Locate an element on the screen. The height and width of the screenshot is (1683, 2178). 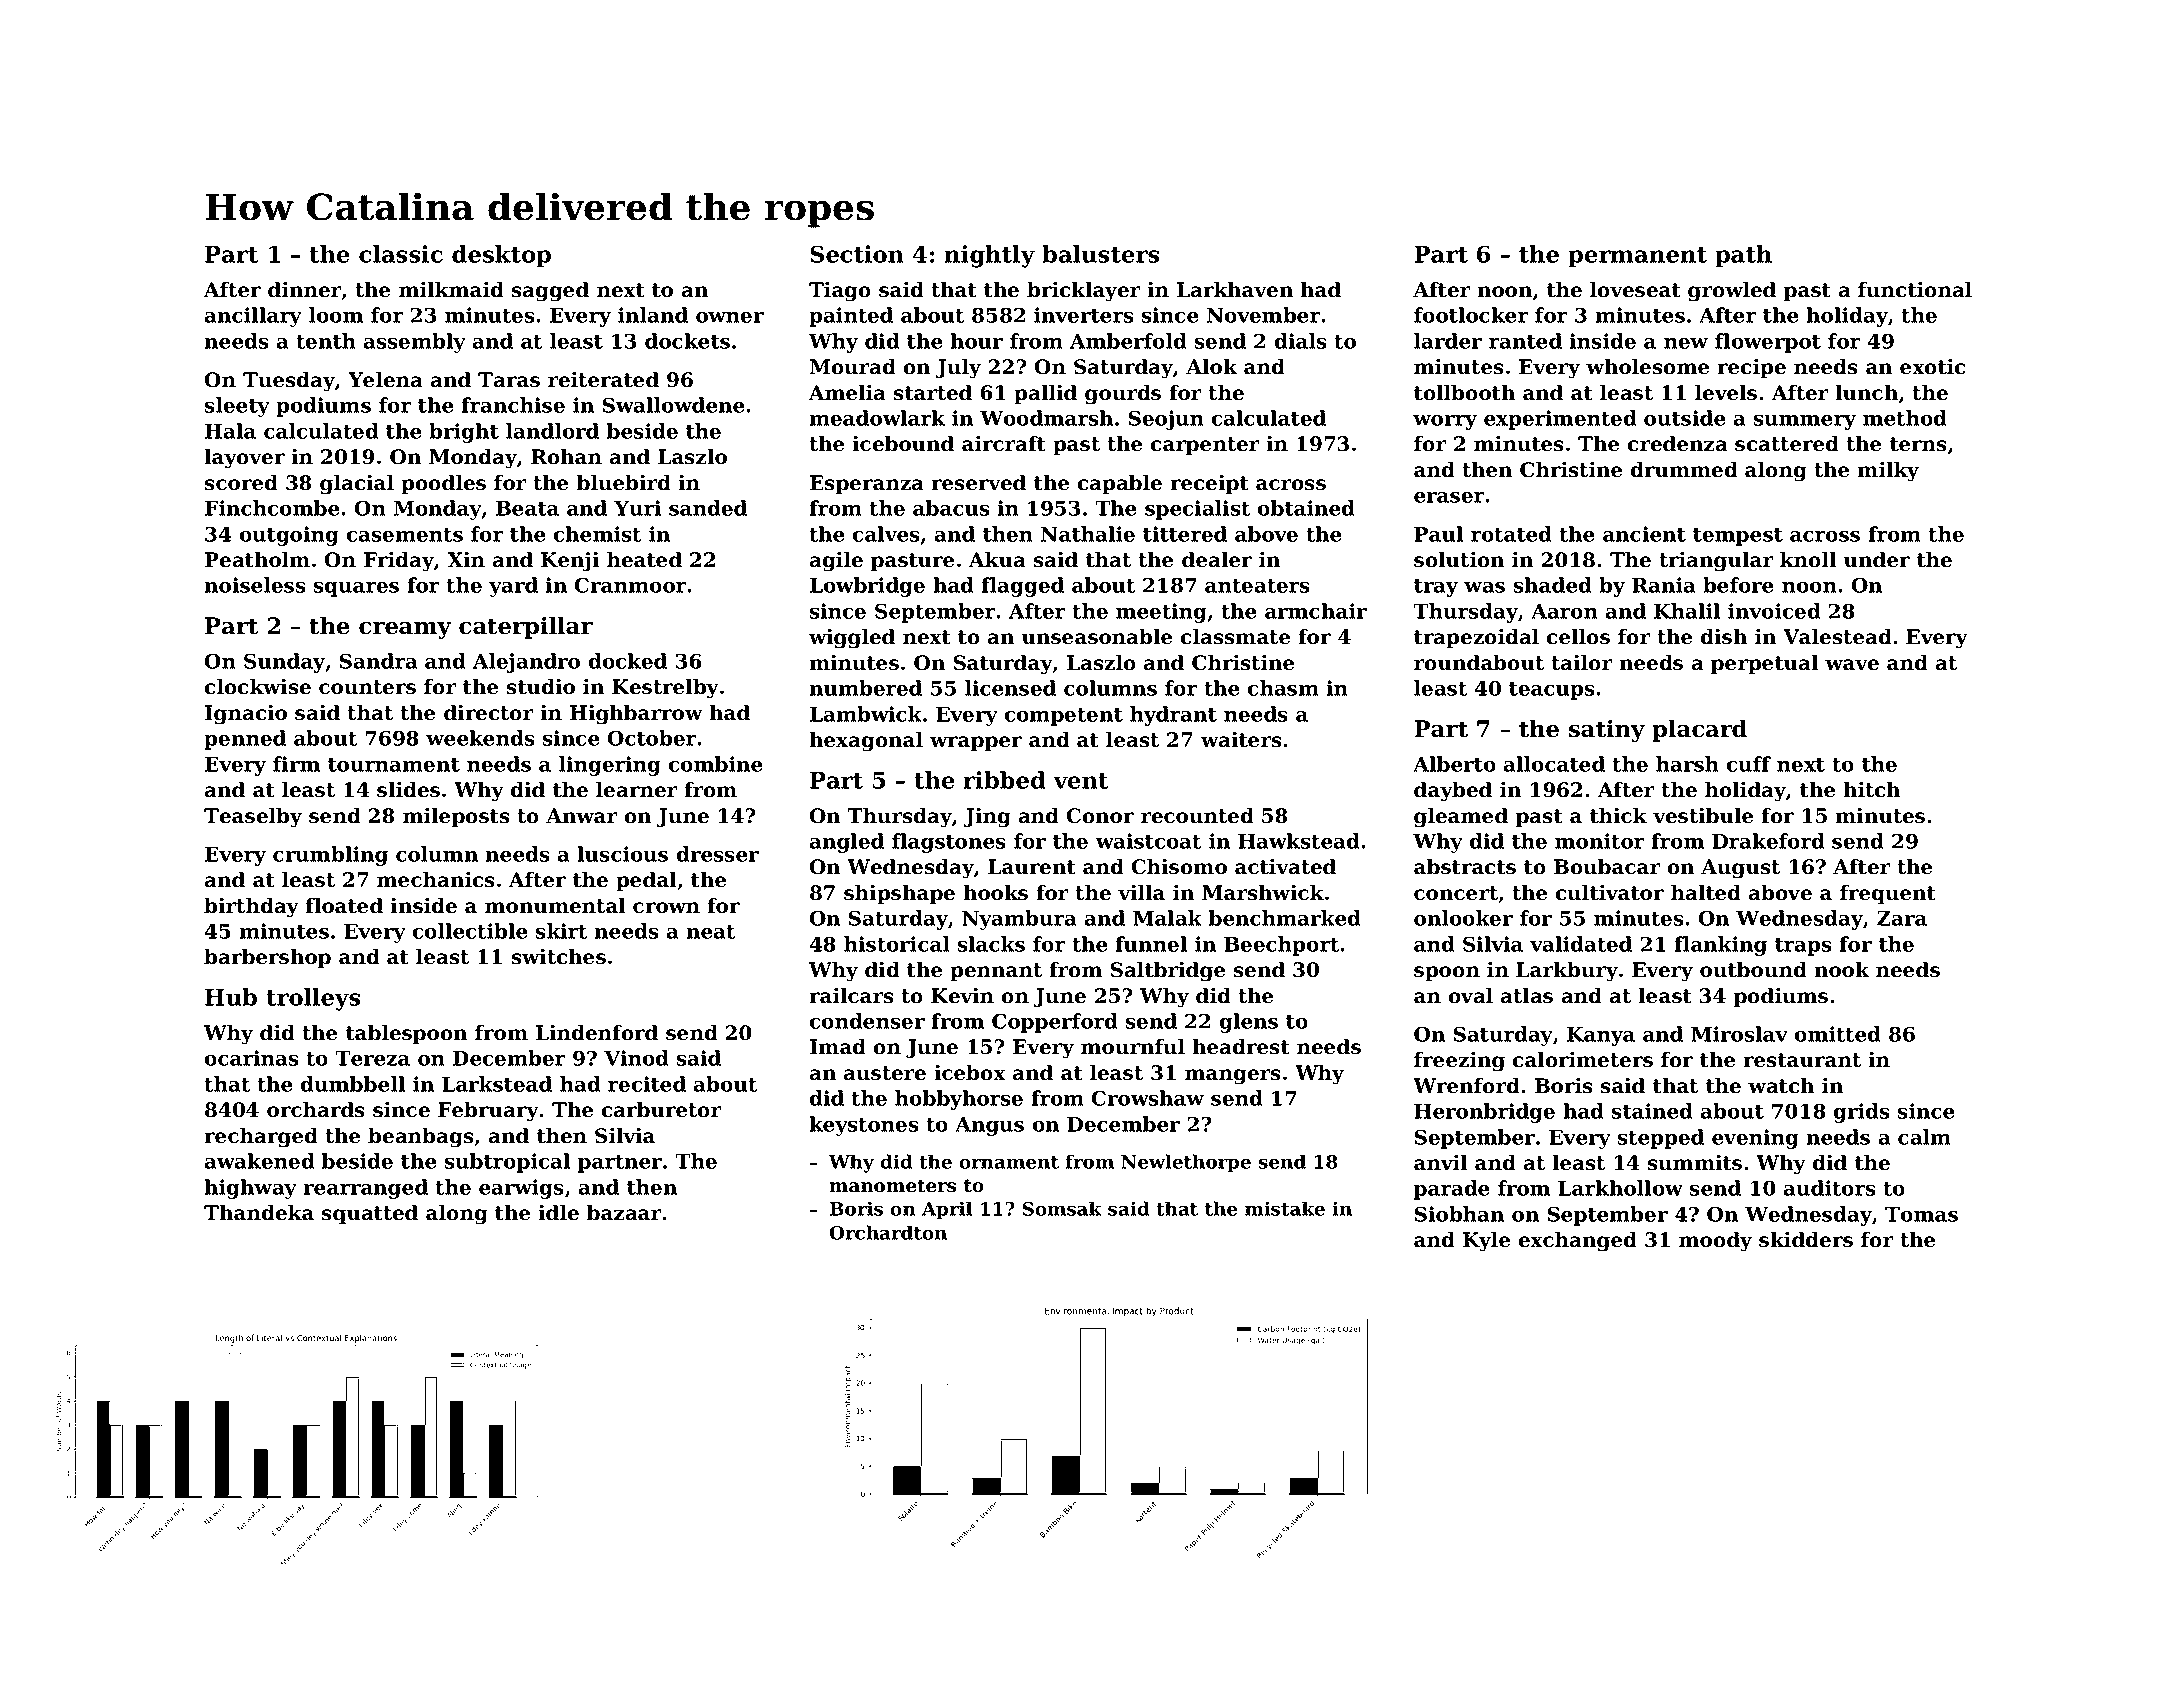
permanent is located at coordinates (1637, 257).
